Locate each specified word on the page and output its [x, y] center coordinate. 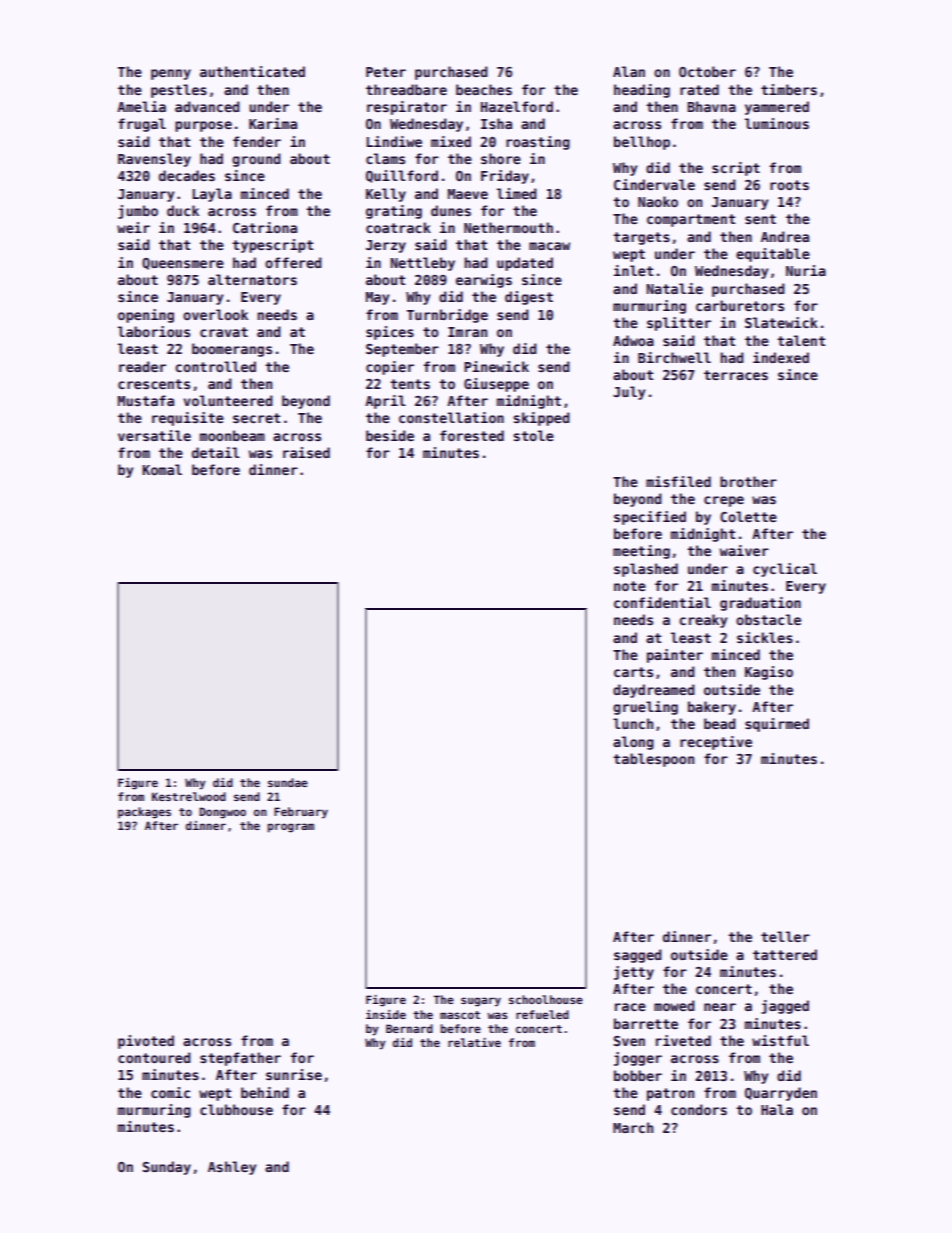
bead [720, 723]
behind [265, 1092]
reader [142, 366]
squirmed [777, 725]
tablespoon [653, 760]
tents [410, 384]
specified [650, 518]
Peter [386, 72]
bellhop [642, 143]
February [301, 813]
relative [474, 1042]
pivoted [146, 1042]
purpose [203, 126]
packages [144, 813]
